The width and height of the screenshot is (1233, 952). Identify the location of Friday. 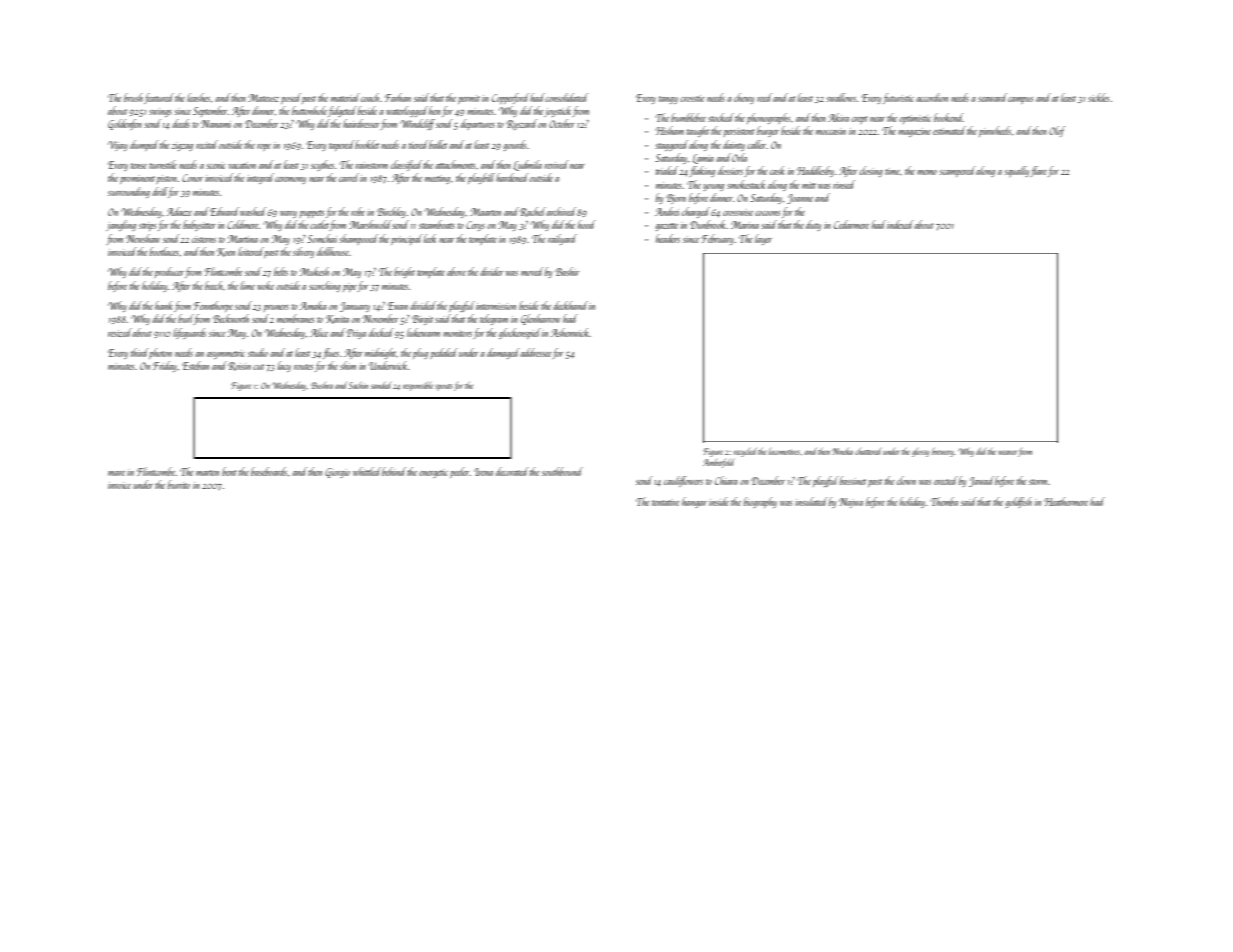
(165, 366).
